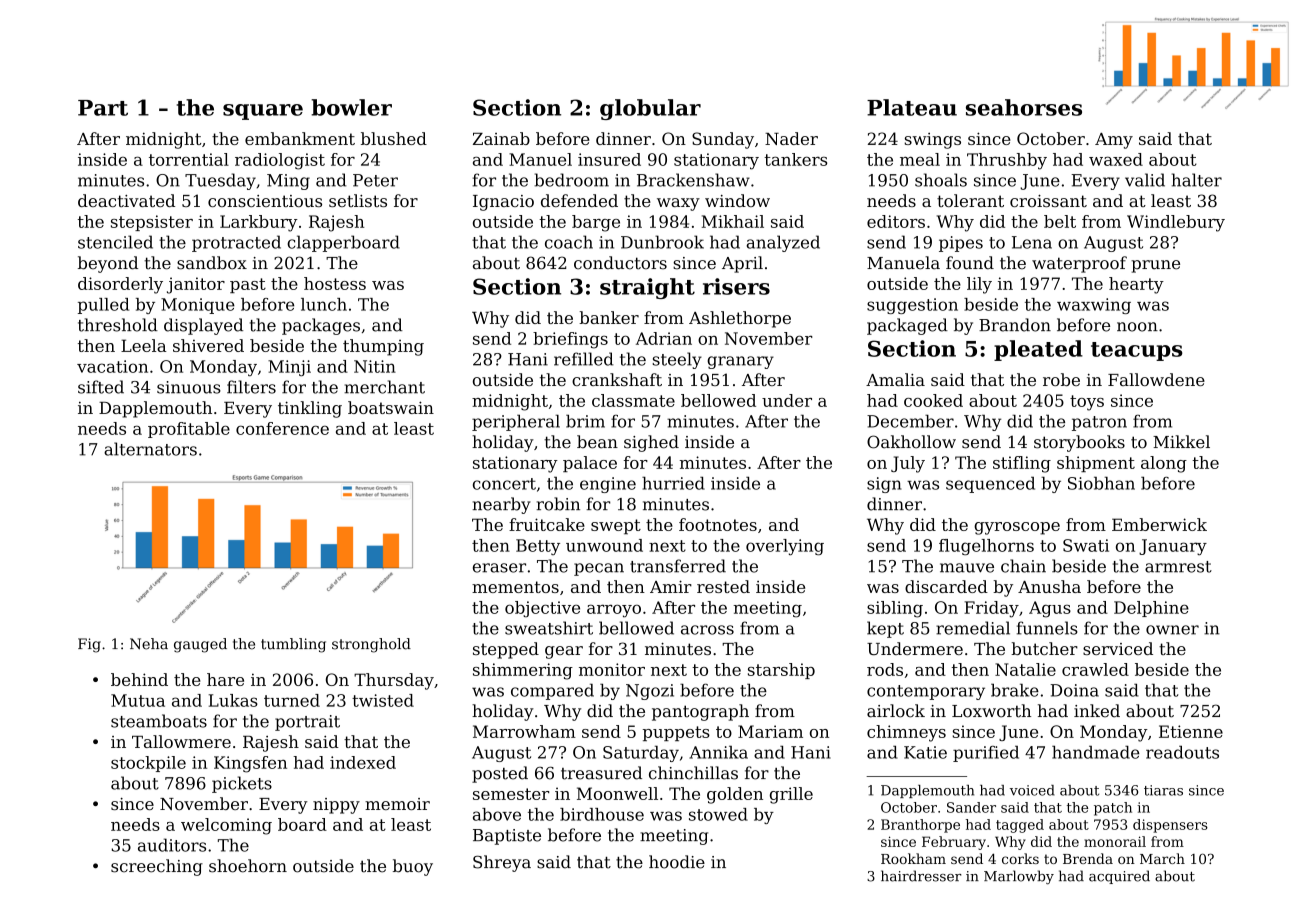 The height and width of the screenshot is (924, 1308). I want to click on Part, so click(103, 108).
